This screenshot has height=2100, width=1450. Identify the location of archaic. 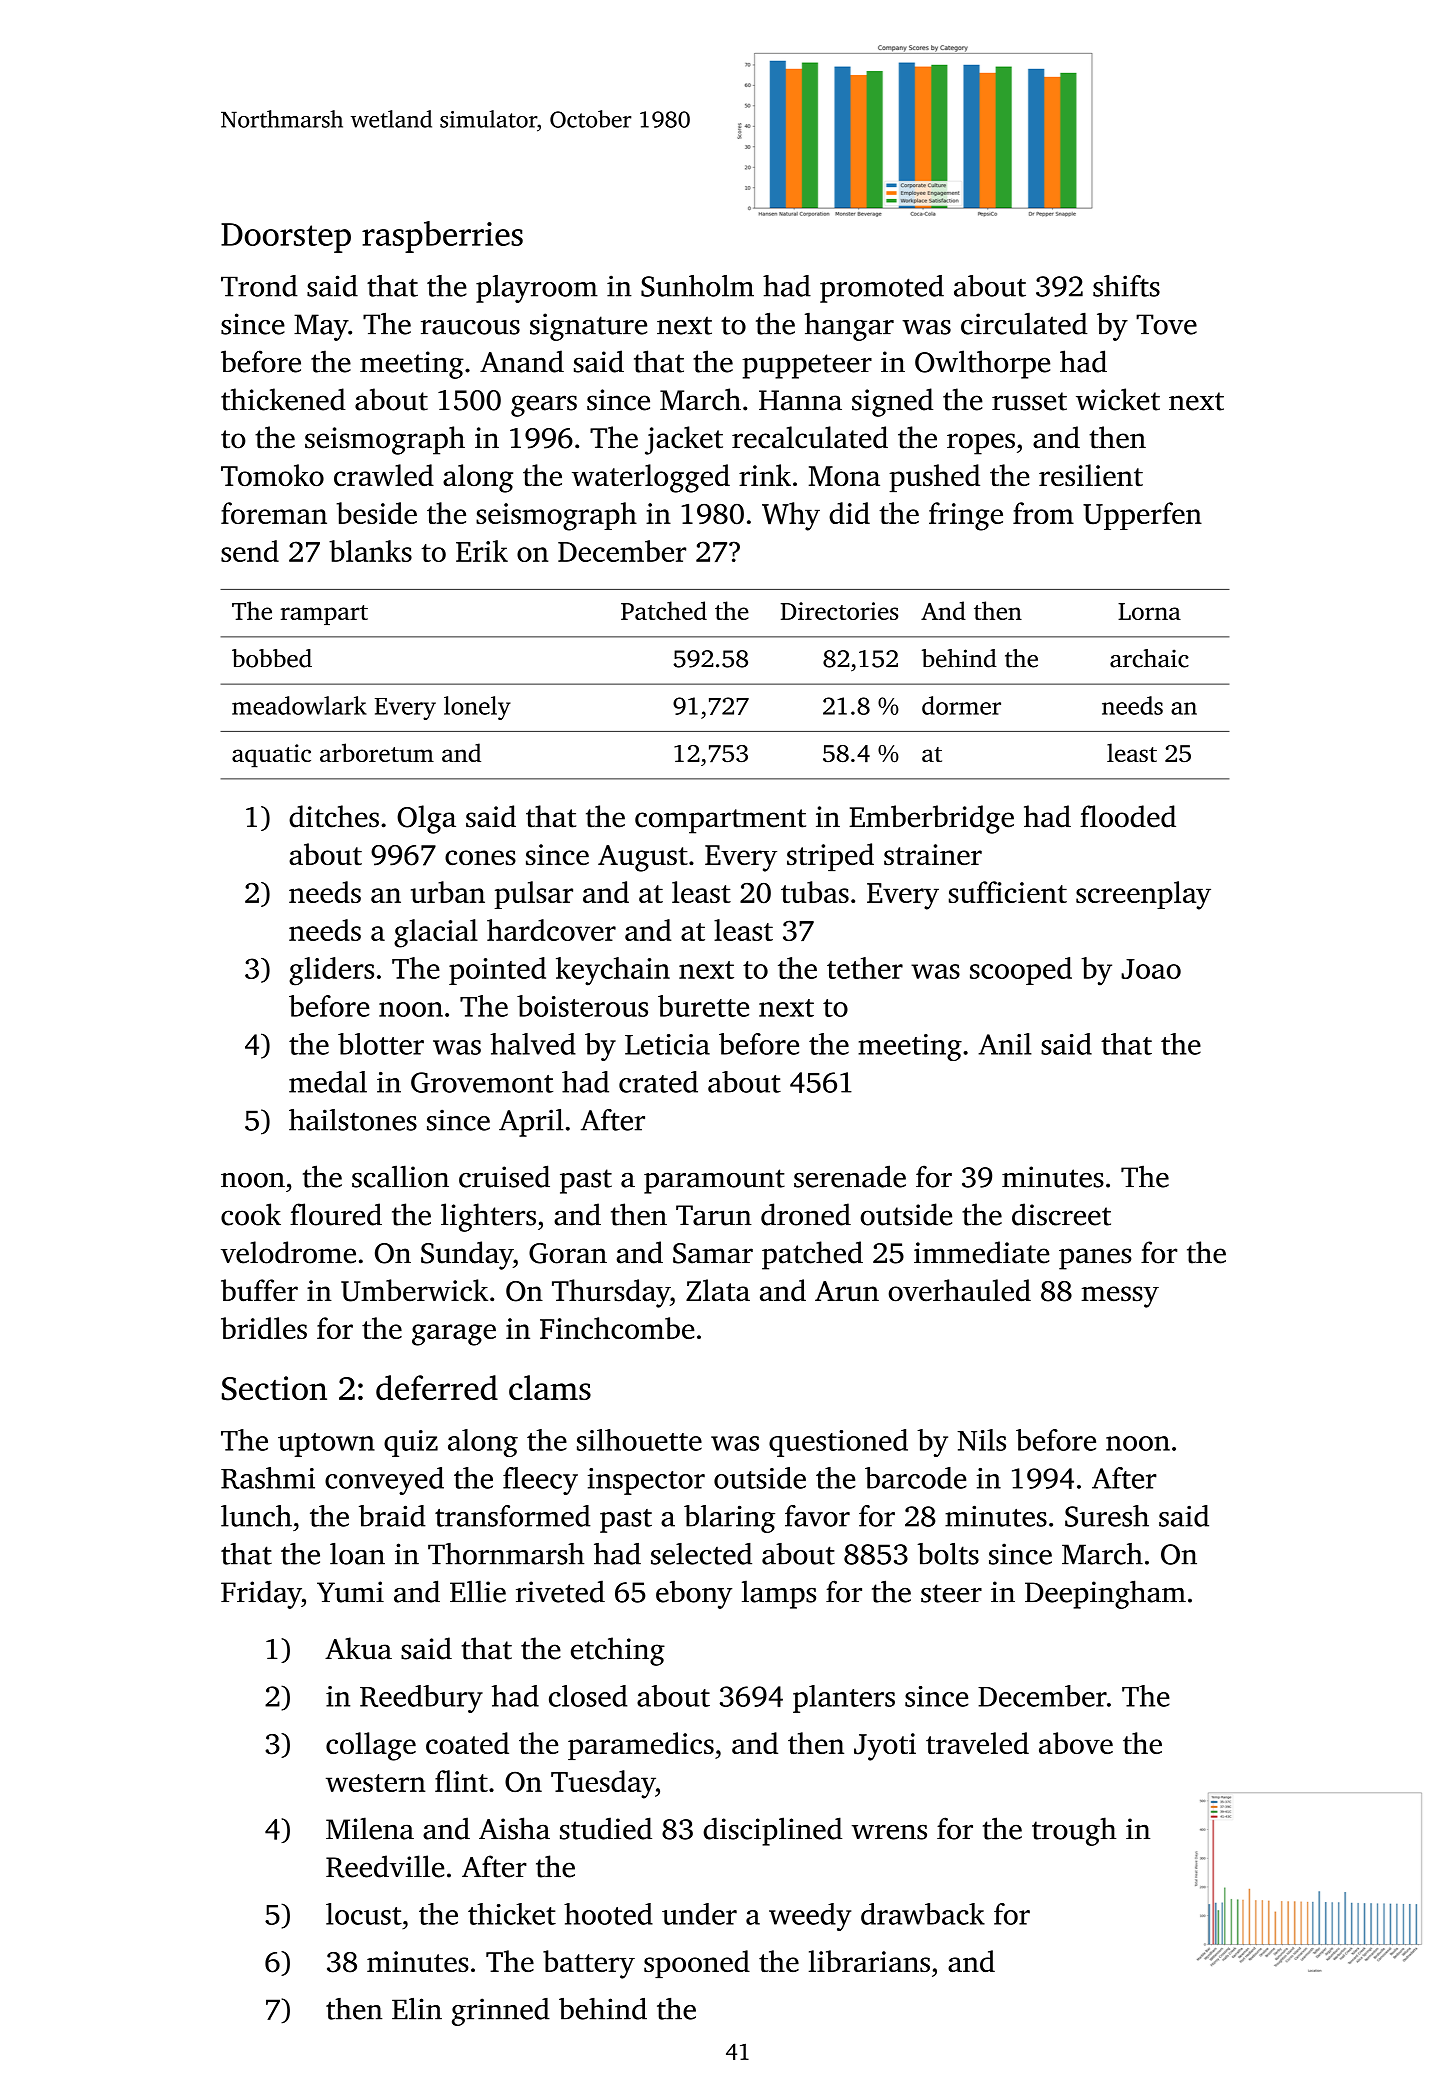
(1149, 658).
